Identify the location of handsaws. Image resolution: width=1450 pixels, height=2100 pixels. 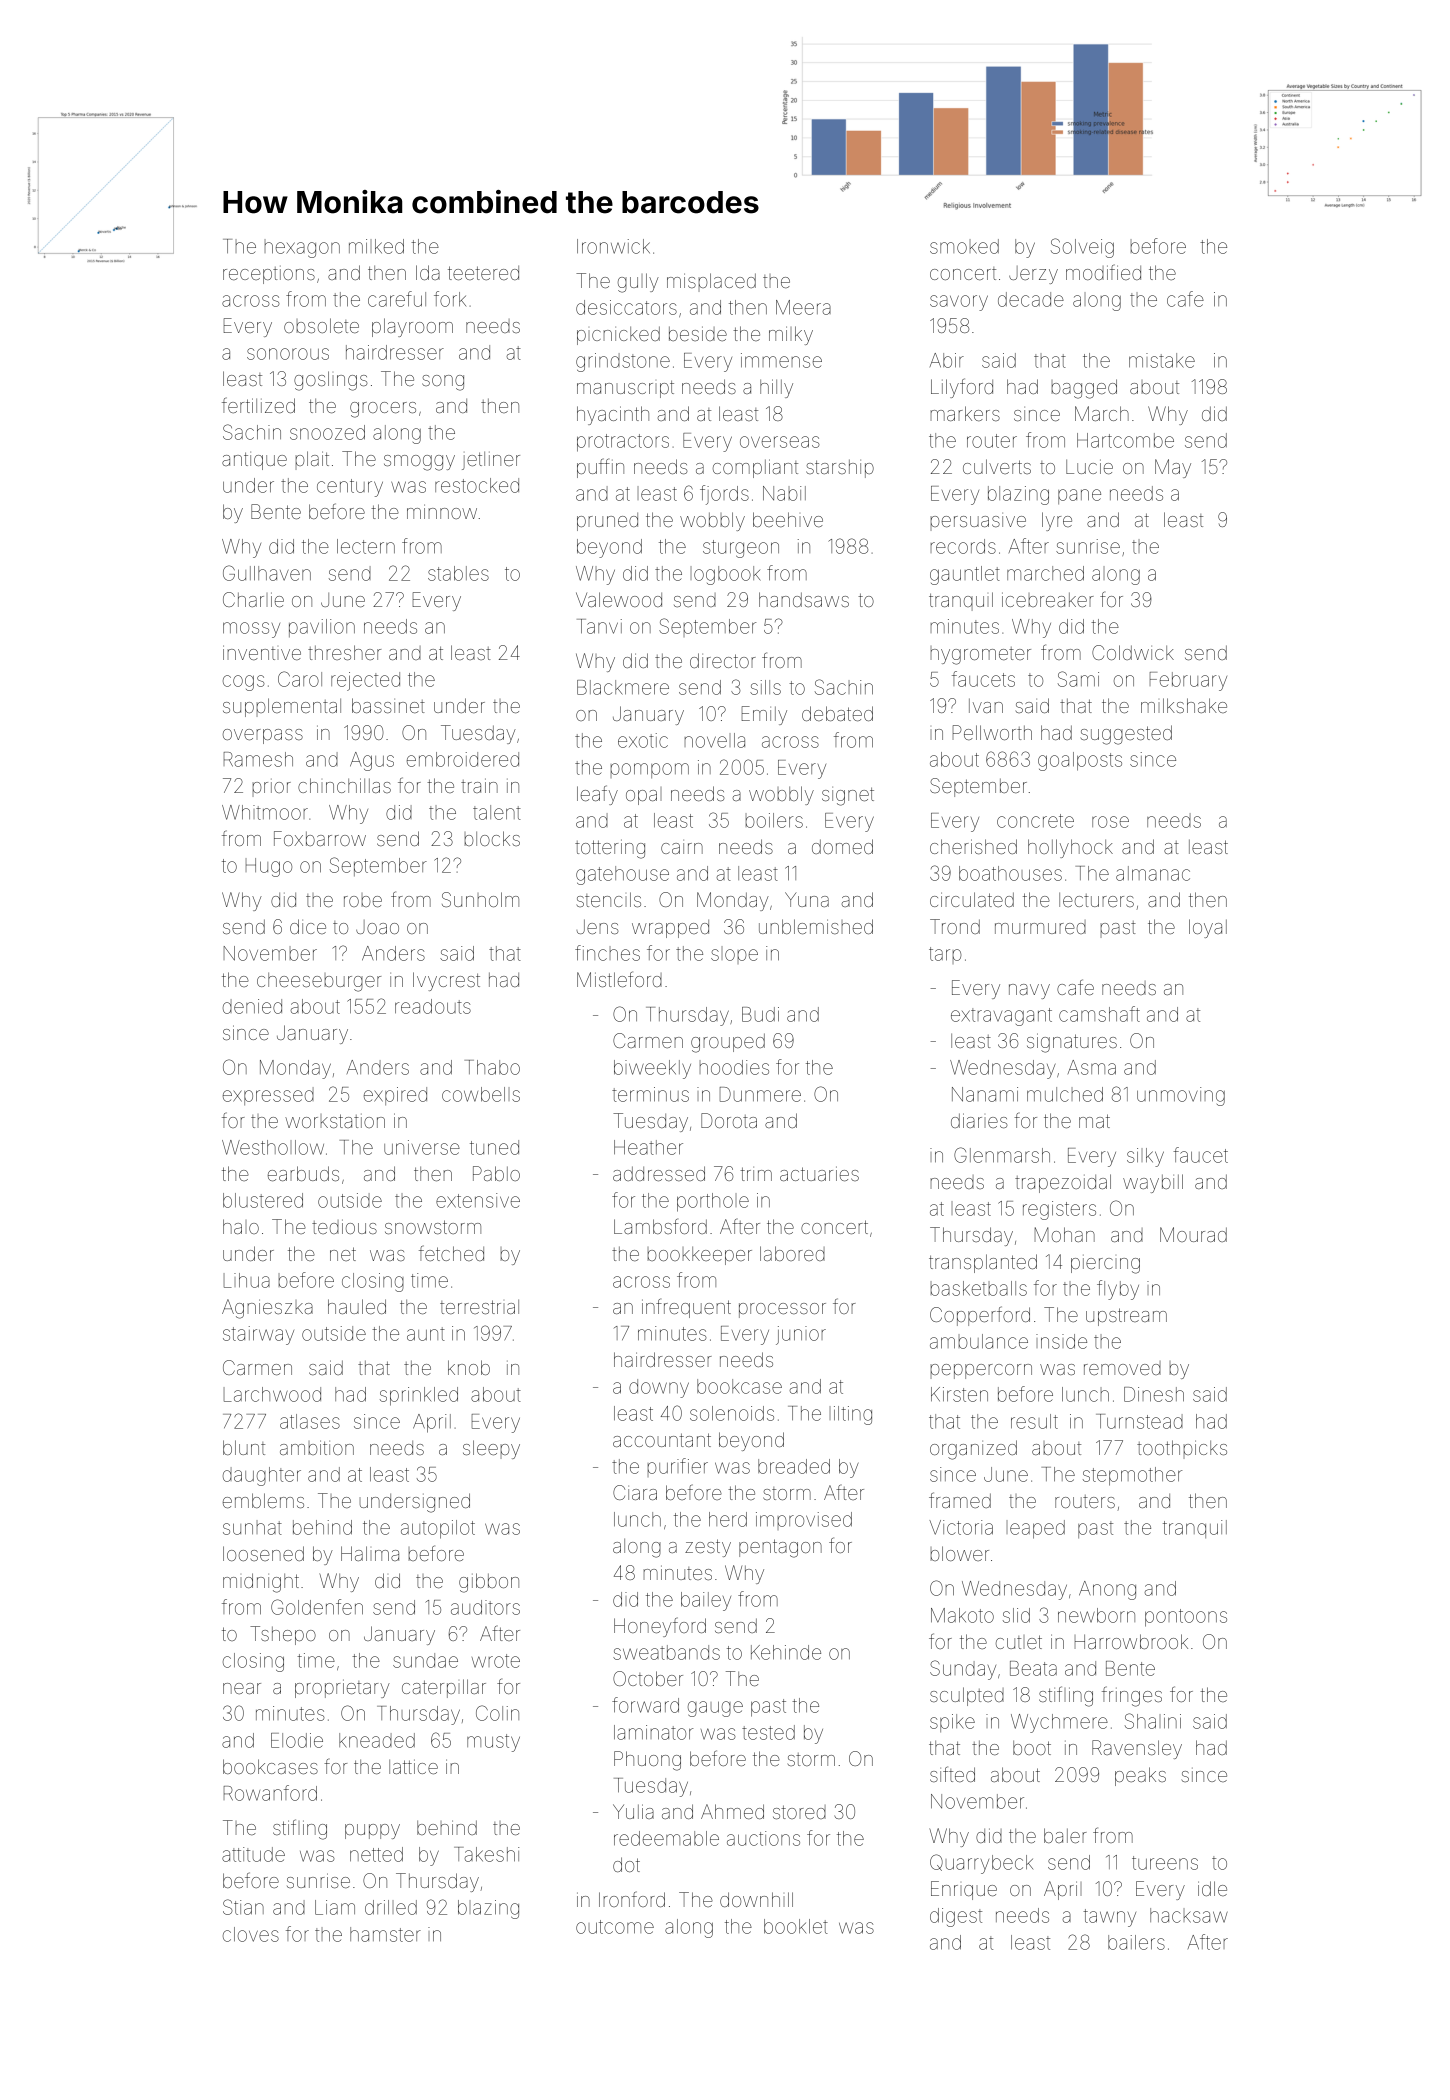
(804, 599).
